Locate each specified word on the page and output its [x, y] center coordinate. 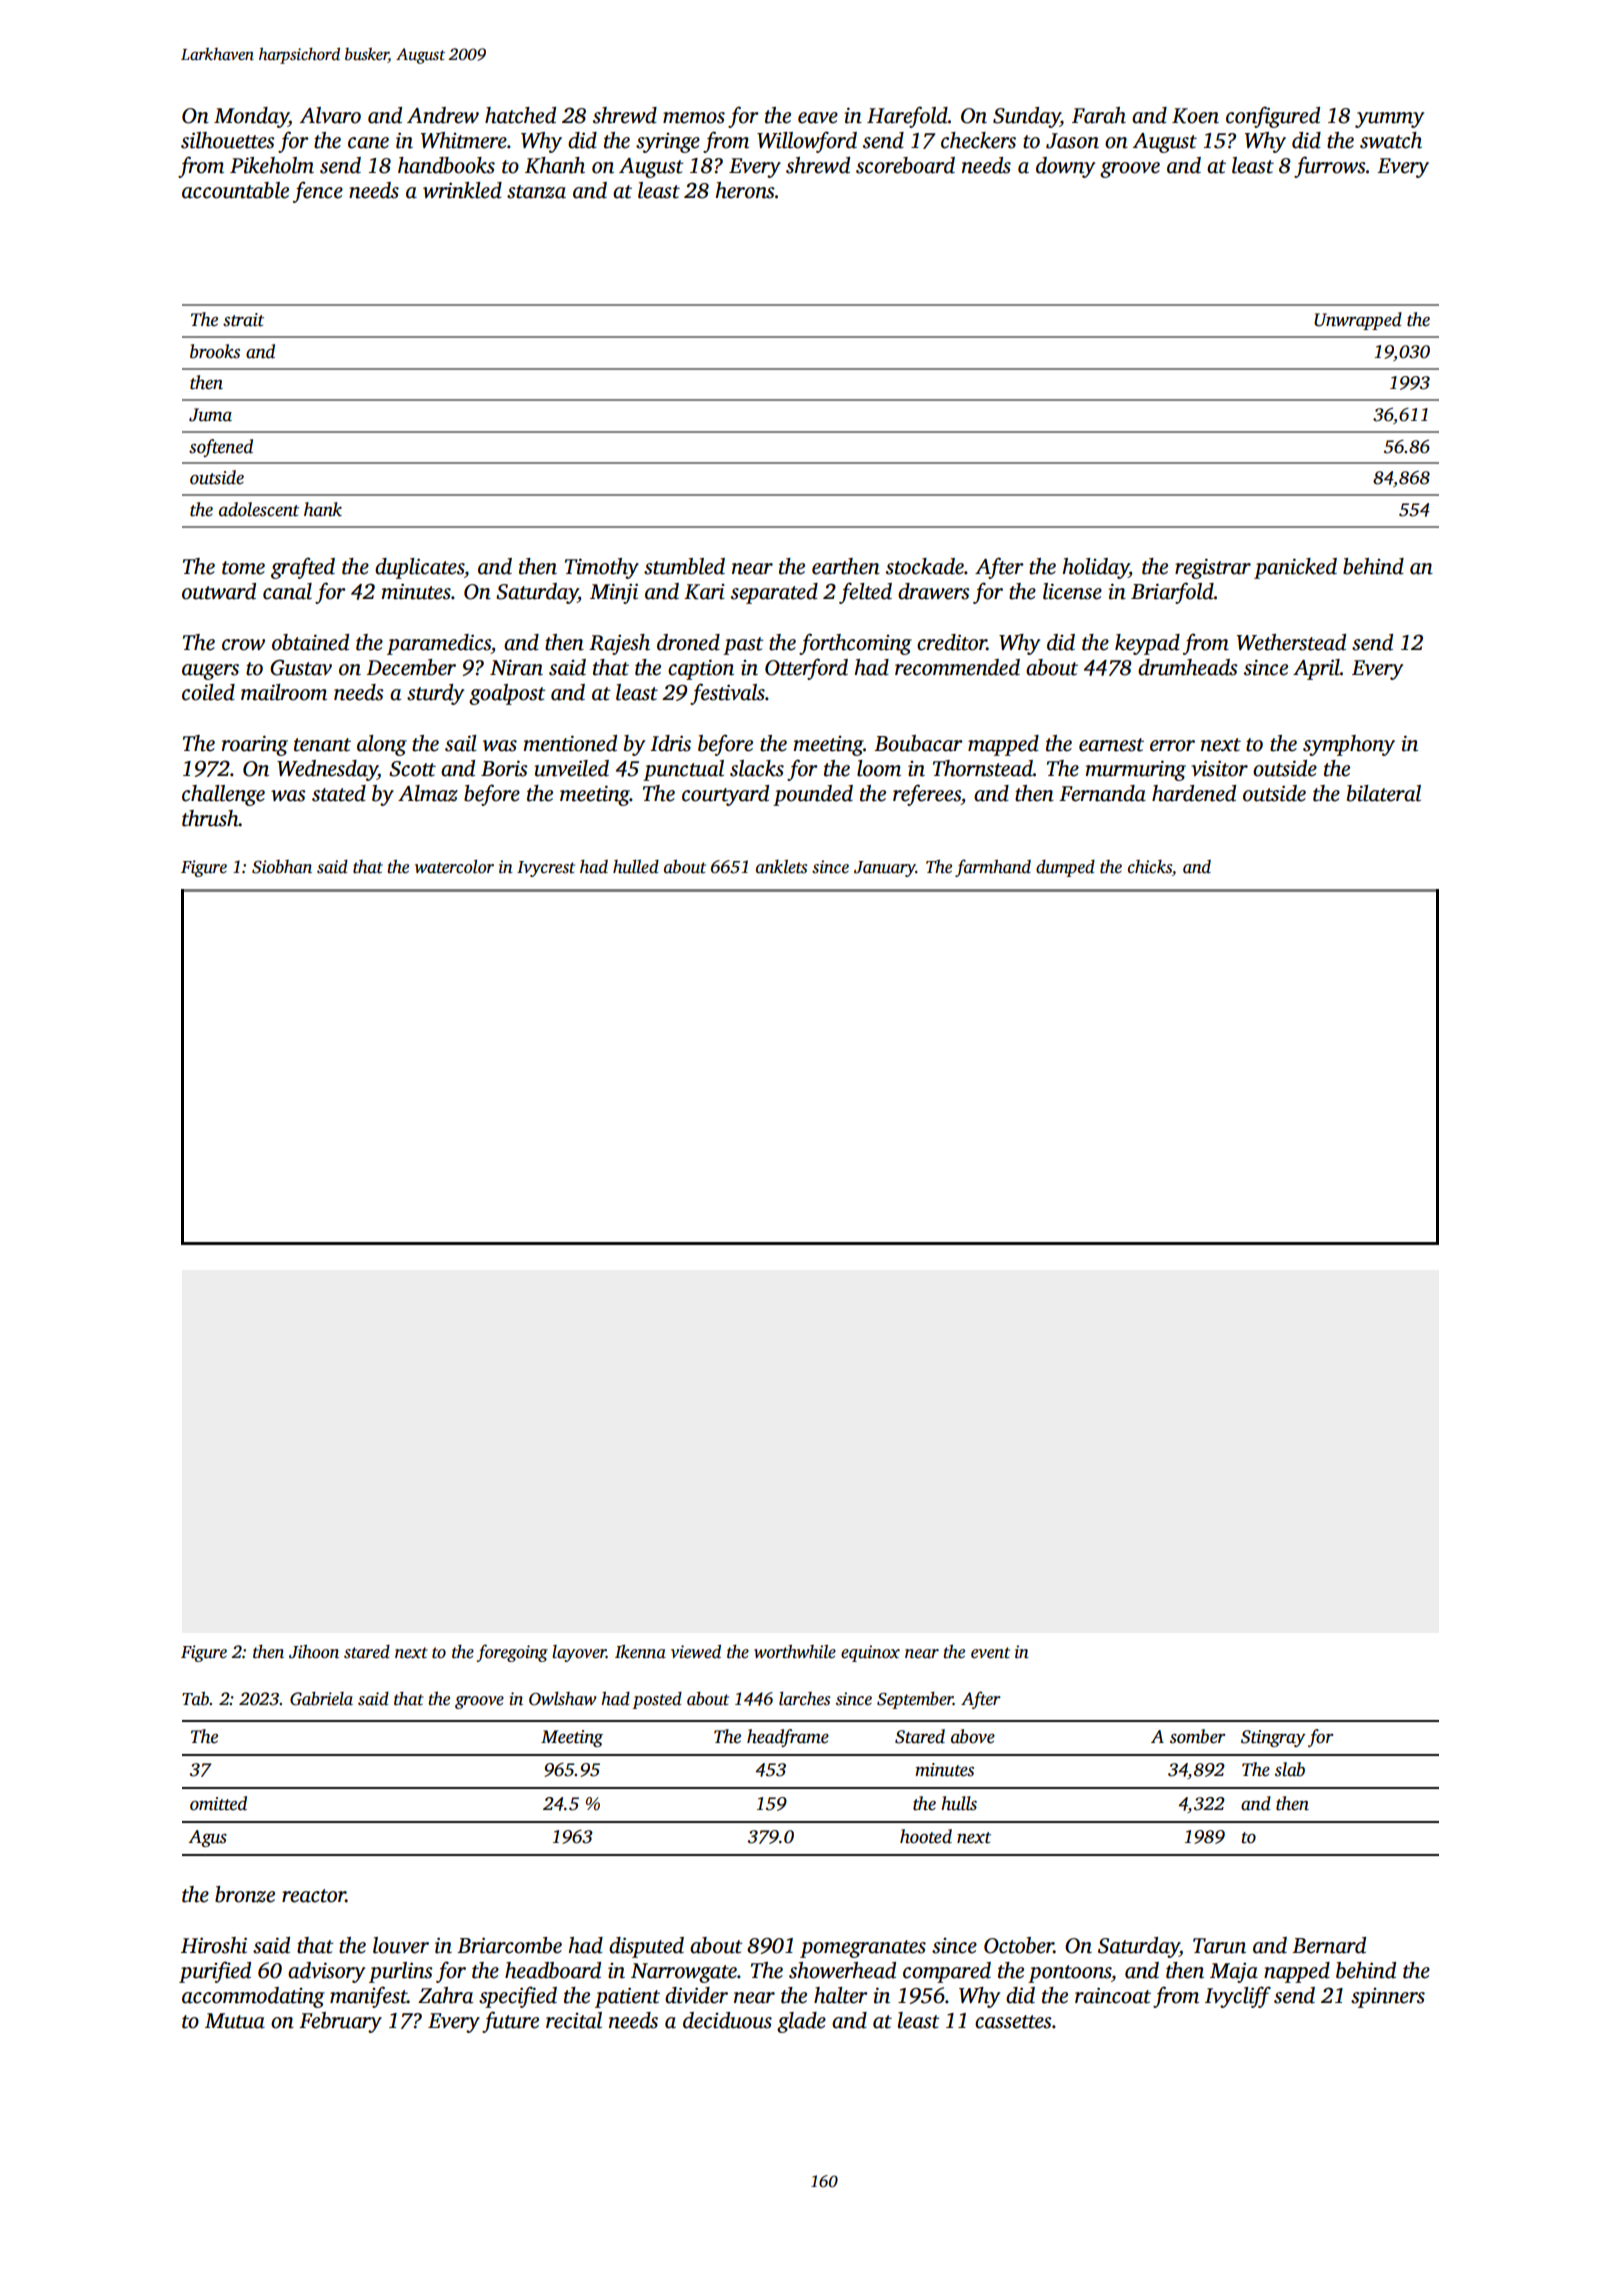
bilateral [1384, 793]
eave [818, 118]
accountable [235, 190]
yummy [1389, 120]
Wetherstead [1291, 642]
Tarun [1219, 1946]
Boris [504, 768]
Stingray [1273, 1738]
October [1019, 1945]
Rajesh [619, 644]
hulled [636, 867]
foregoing [512, 1653]
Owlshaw [563, 1699]
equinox [870, 1653]
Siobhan [282, 867]
